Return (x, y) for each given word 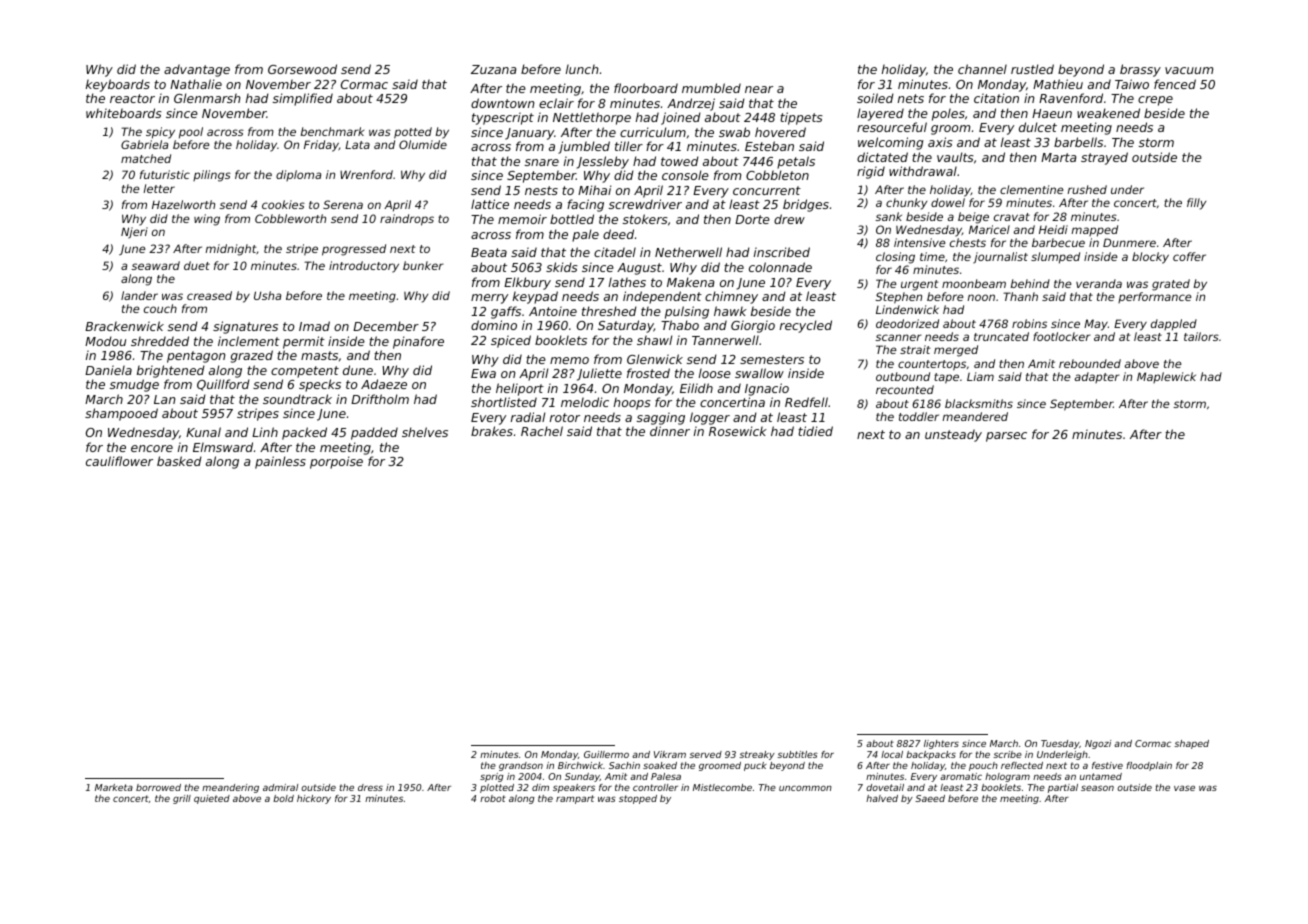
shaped (1191, 744)
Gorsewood (302, 69)
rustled (1032, 69)
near (759, 89)
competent (305, 372)
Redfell (806, 402)
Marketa (114, 787)
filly (1196, 204)
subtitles (797, 754)
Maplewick (1166, 377)
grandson (521, 766)
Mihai (594, 190)
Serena (343, 204)
